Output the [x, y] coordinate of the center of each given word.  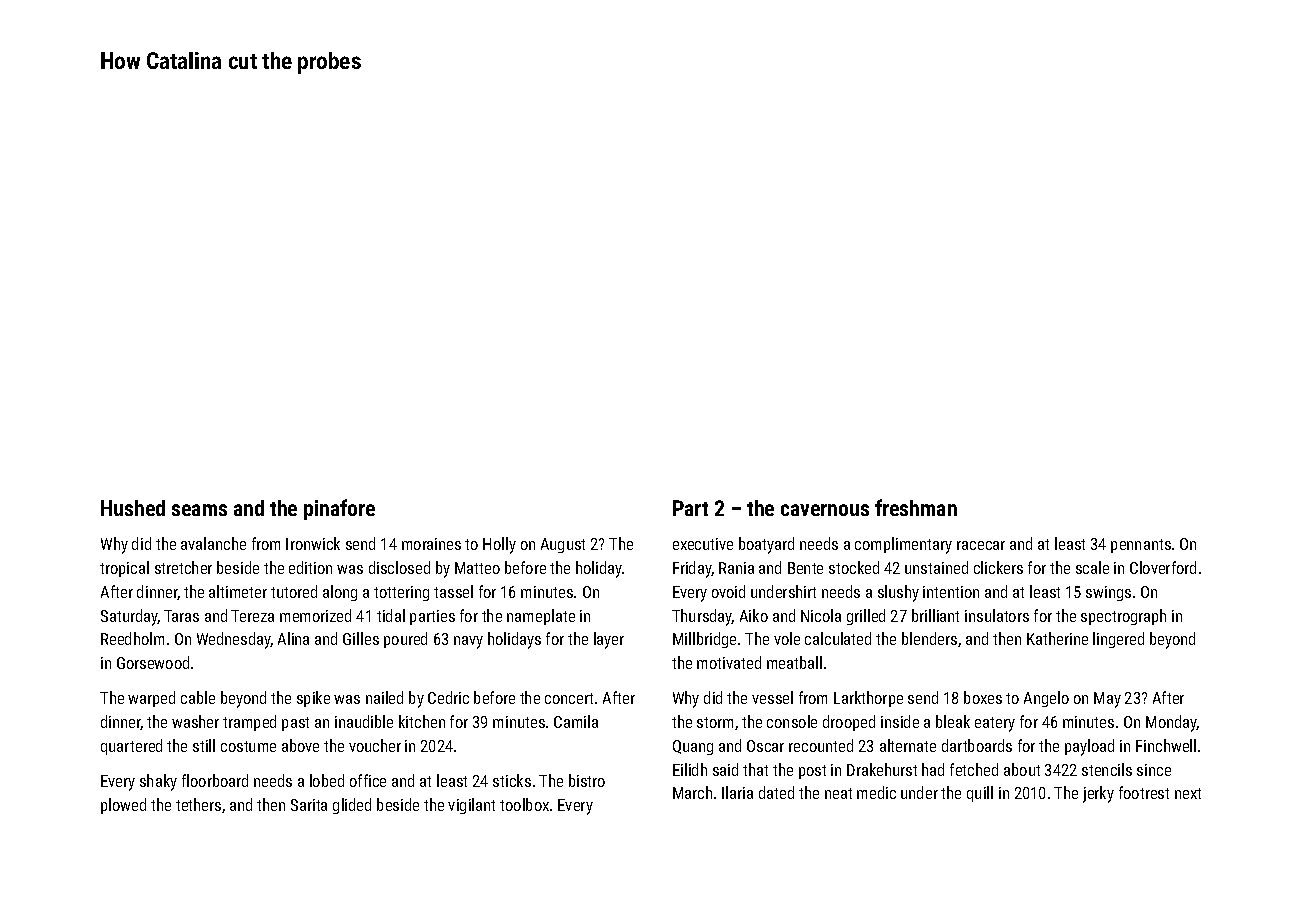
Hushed [133, 508]
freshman [916, 507]
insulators [997, 615]
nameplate [541, 617]
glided [352, 806]
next [1188, 793]
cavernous [825, 510]
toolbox [524, 804]
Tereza [252, 616]
